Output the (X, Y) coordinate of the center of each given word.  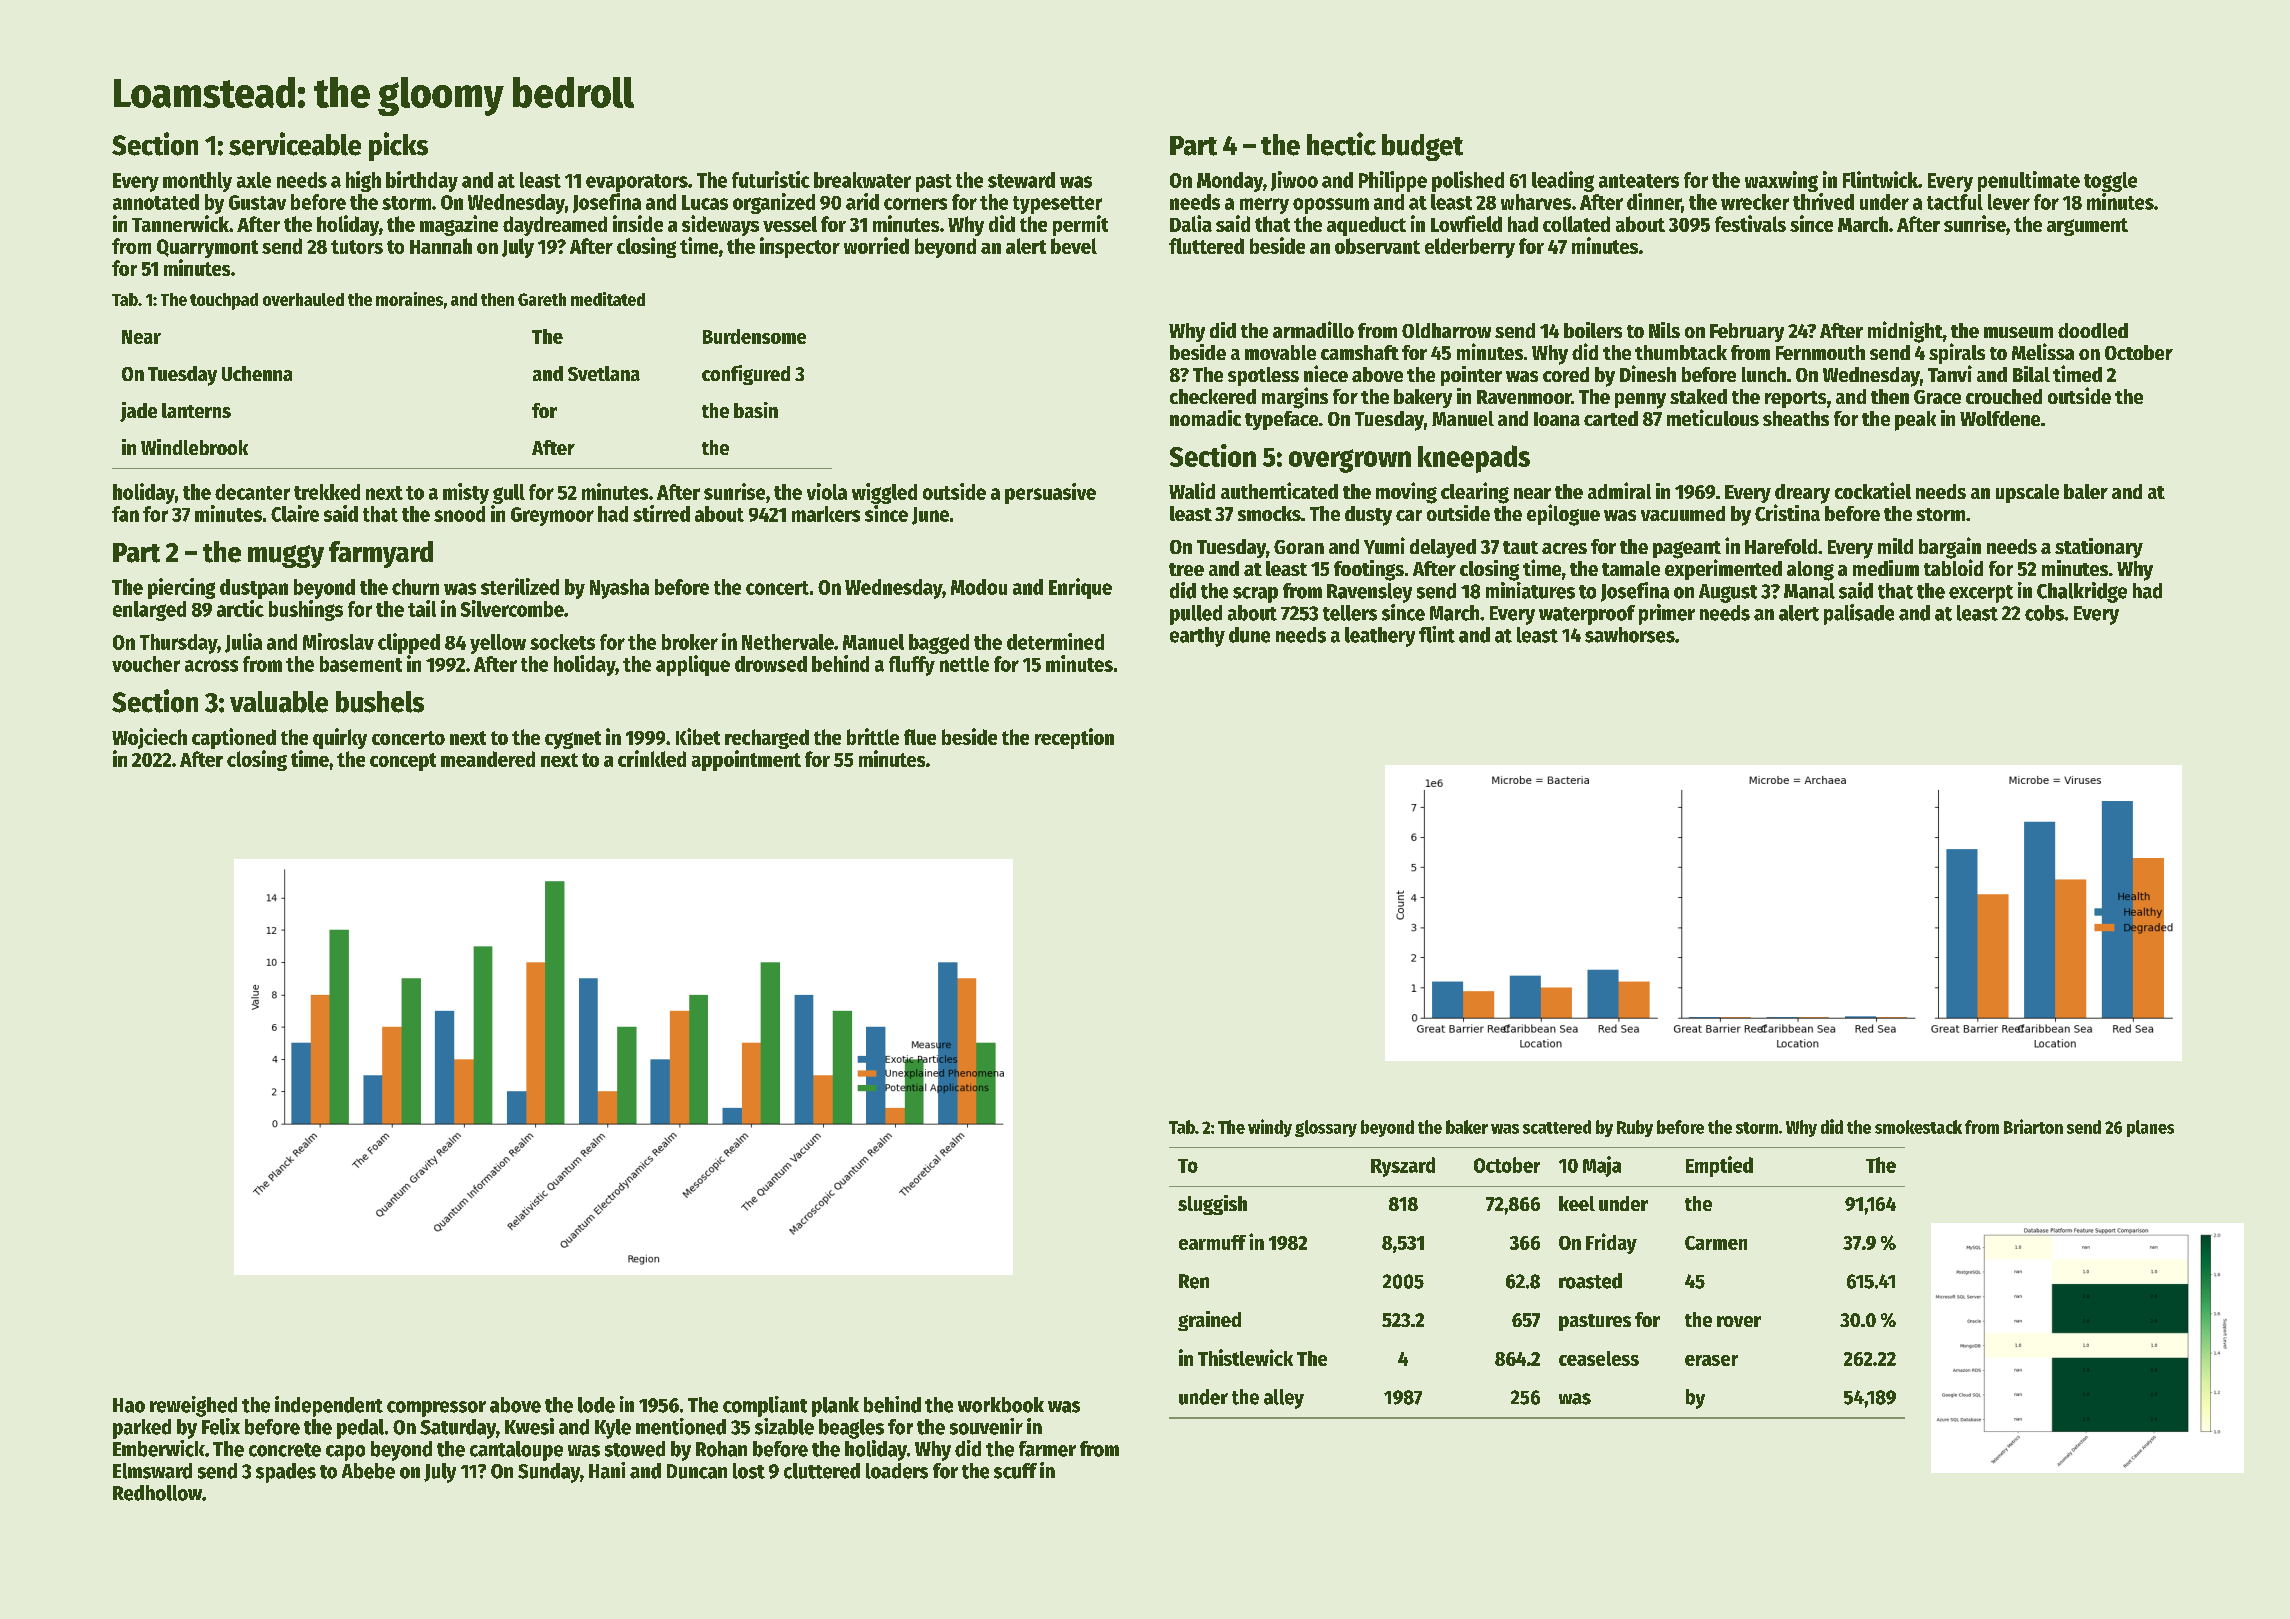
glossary (1326, 1128)
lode (596, 1405)
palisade (1859, 614)
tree (1186, 569)
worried (876, 245)
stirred (661, 513)
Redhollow (157, 1493)
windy (1270, 1128)
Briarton (2033, 1126)
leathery (1380, 637)
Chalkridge (2082, 592)
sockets (562, 642)
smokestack (1918, 1127)
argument (2087, 227)
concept (403, 762)
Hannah (441, 246)
